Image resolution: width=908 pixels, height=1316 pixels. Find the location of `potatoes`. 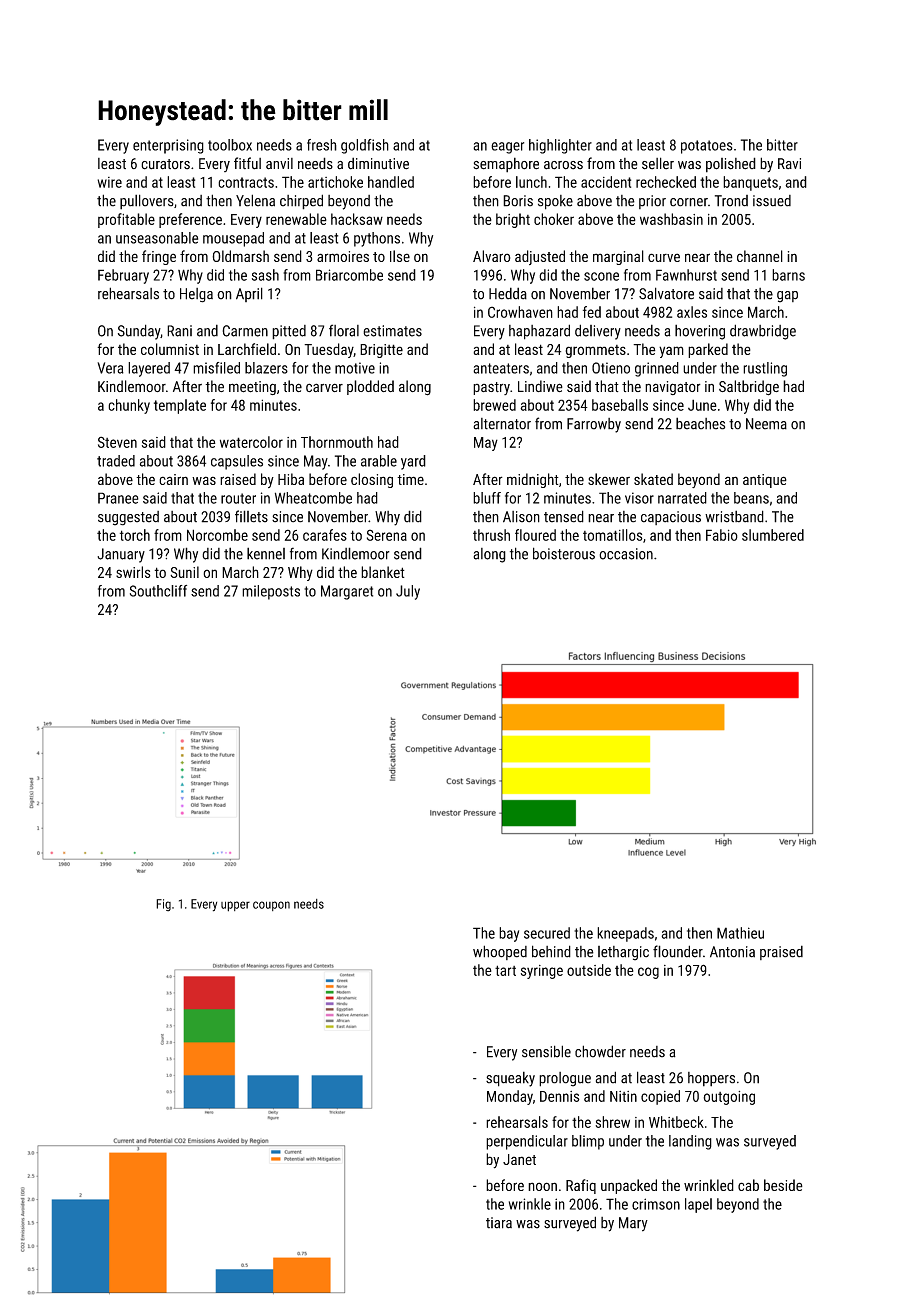

potatoes is located at coordinates (707, 147).
